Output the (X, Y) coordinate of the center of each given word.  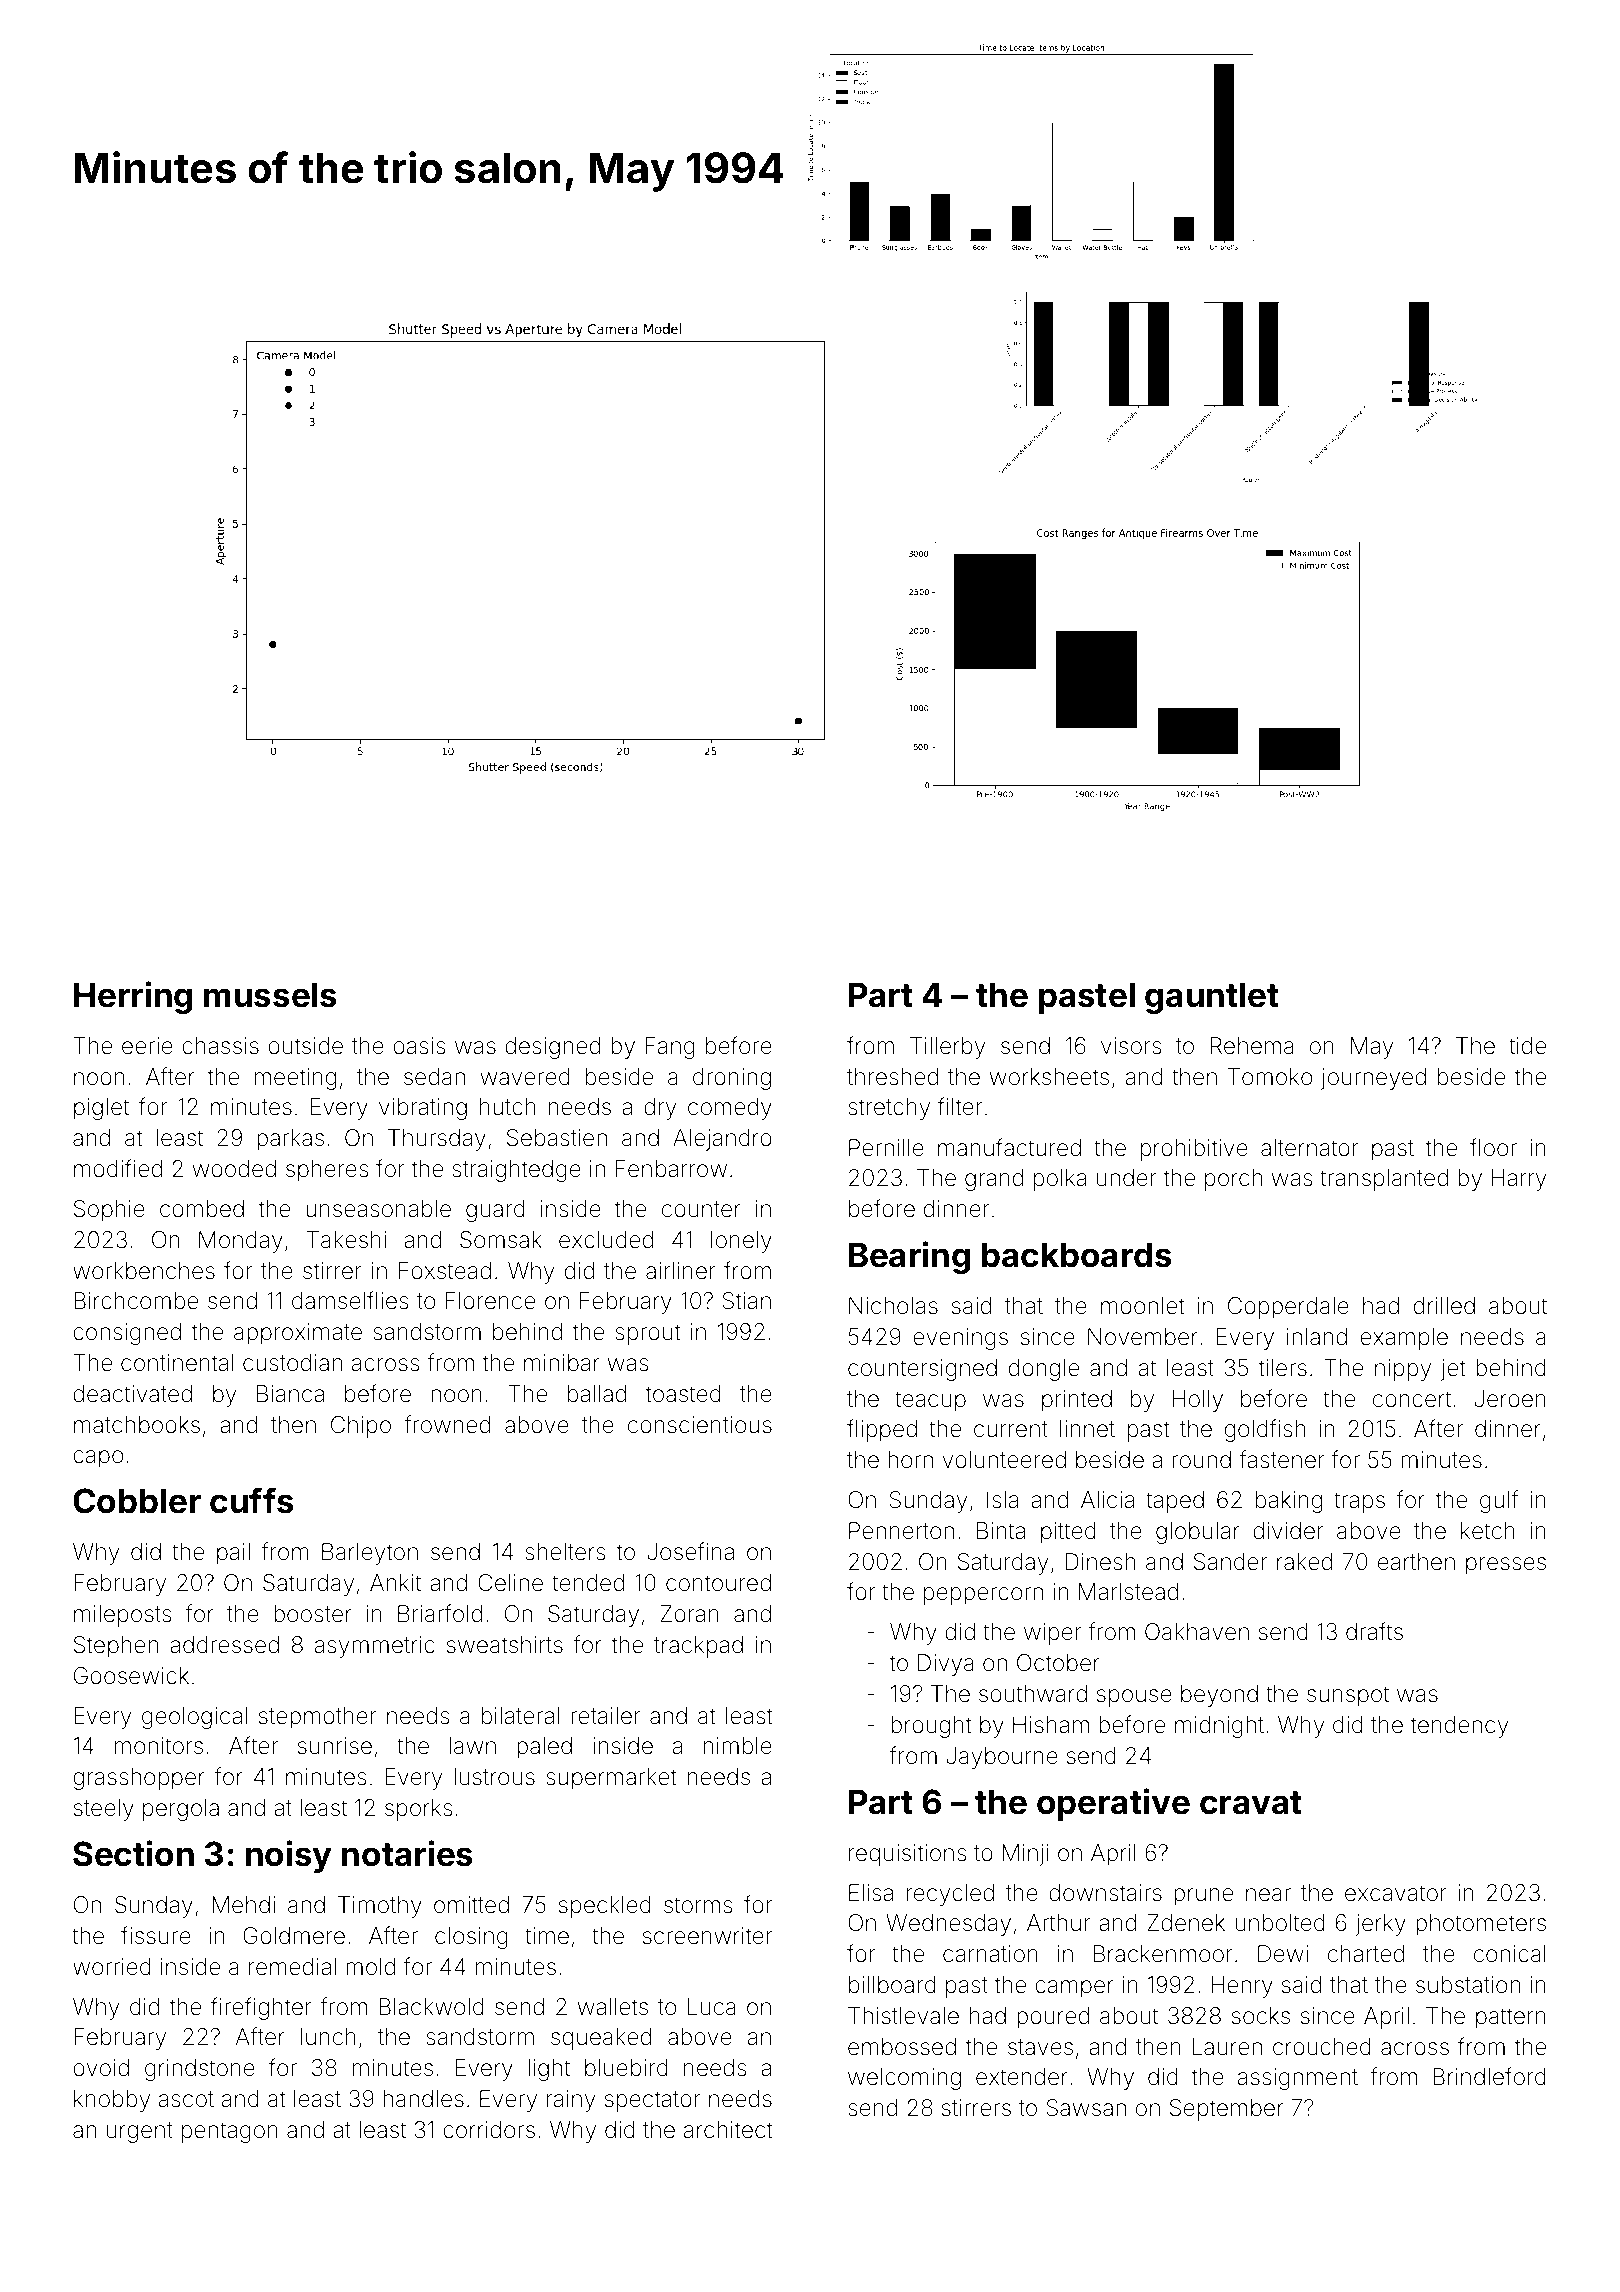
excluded (606, 1240)
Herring (133, 997)
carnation (990, 1954)
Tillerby (948, 1048)
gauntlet (1212, 998)
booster (313, 1614)
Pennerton (901, 1531)
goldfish (1265, 1430)
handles (423, 2099)
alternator (1310, 1148)
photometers (1481, 1925)
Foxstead (445, 1271)
